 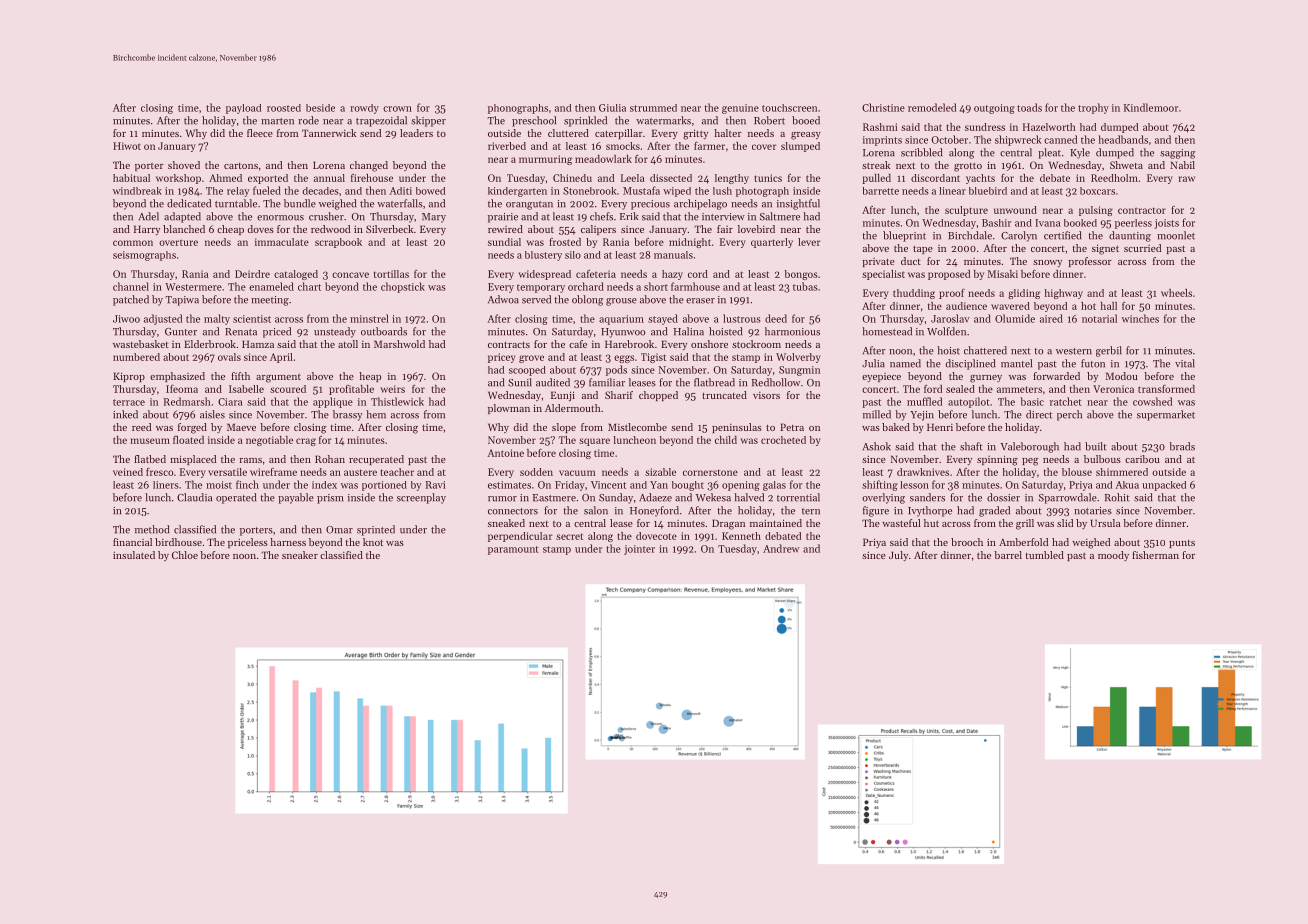 I want to click on Chloe, so click(x=185, y=555).
